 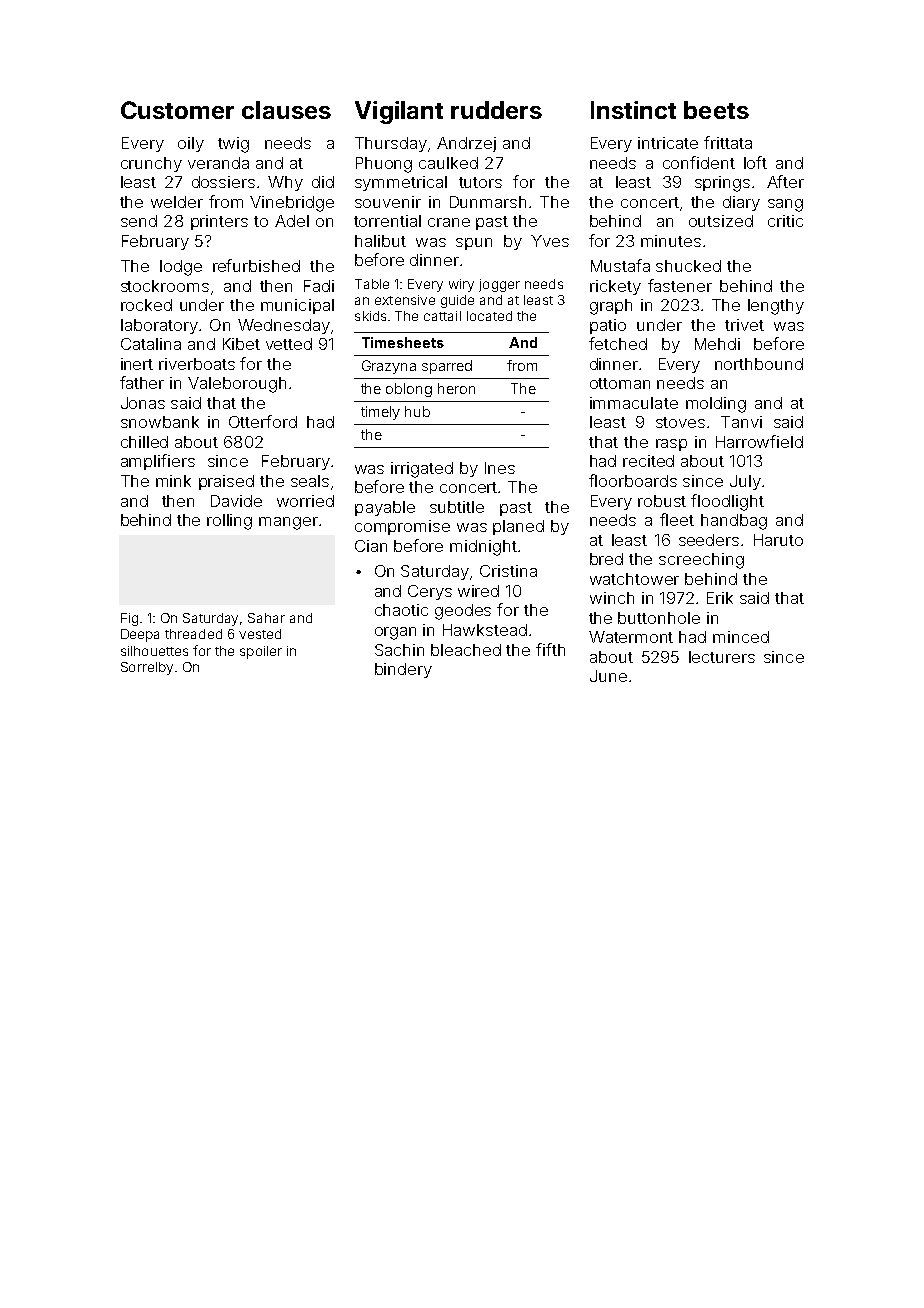 I want to click on manger, so click(x=288, y=523).
